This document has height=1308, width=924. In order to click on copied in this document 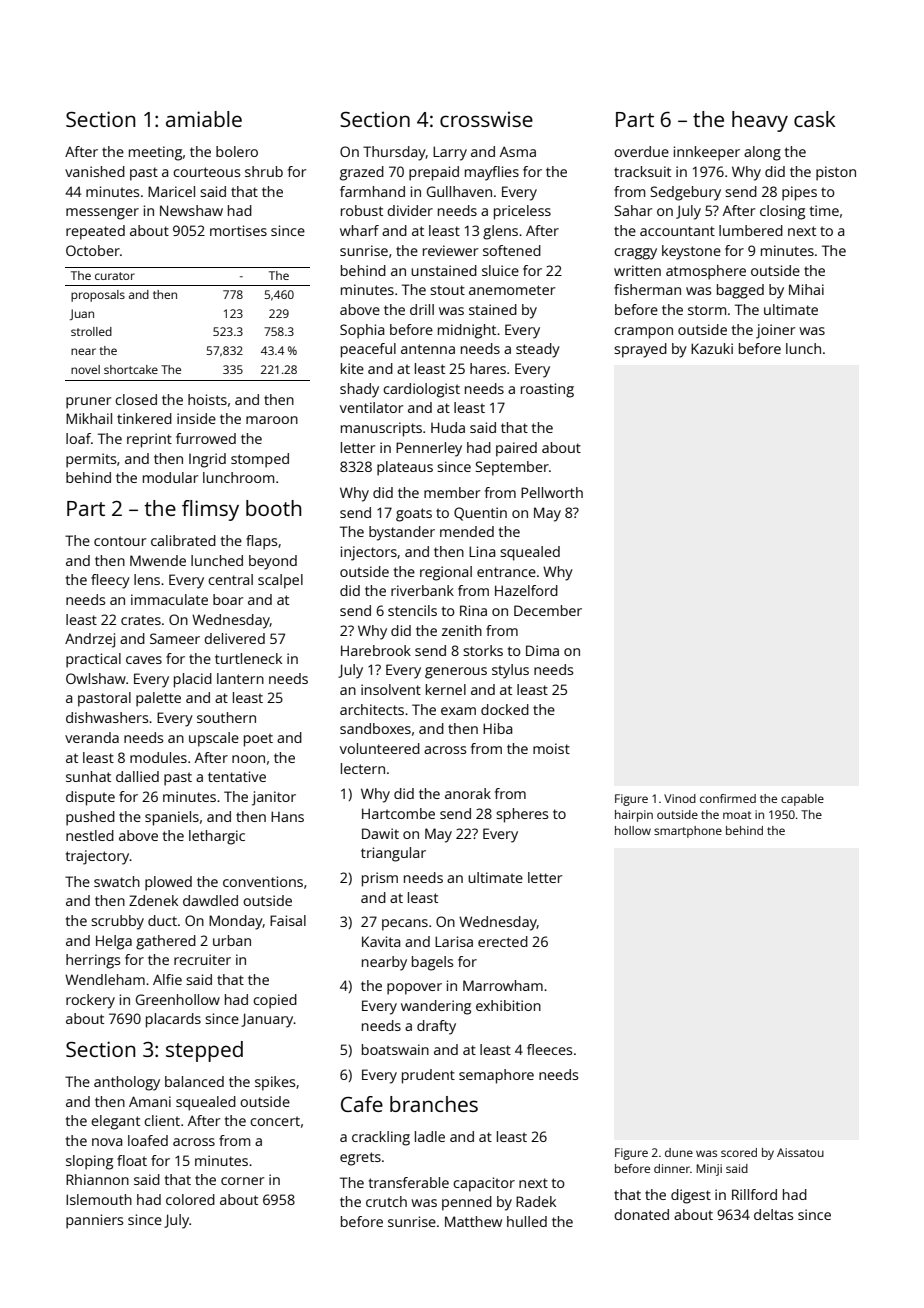, I will do `click(275, 1001)`.
